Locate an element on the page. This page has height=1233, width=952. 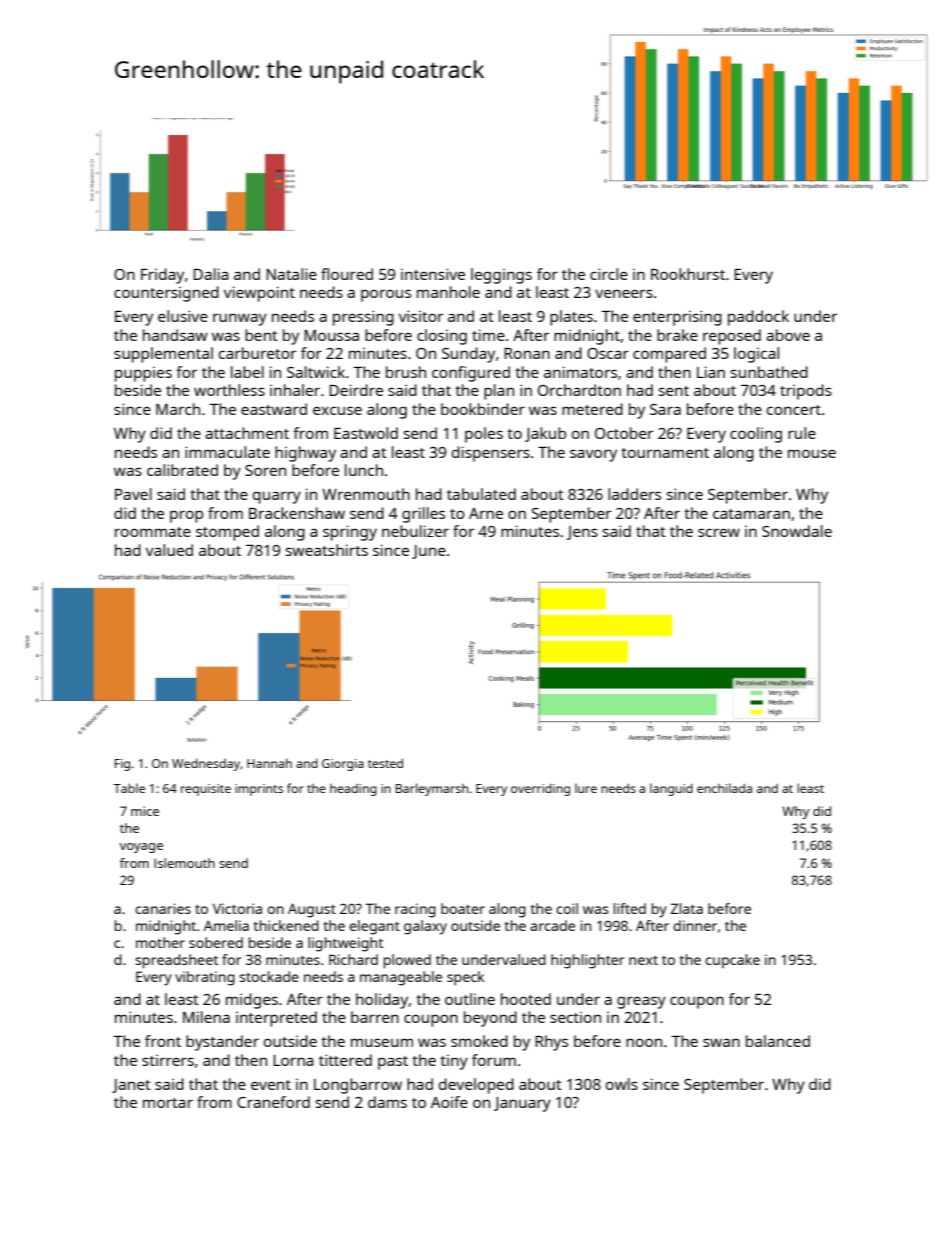
bystander is located at coordinates (222, 1043).
